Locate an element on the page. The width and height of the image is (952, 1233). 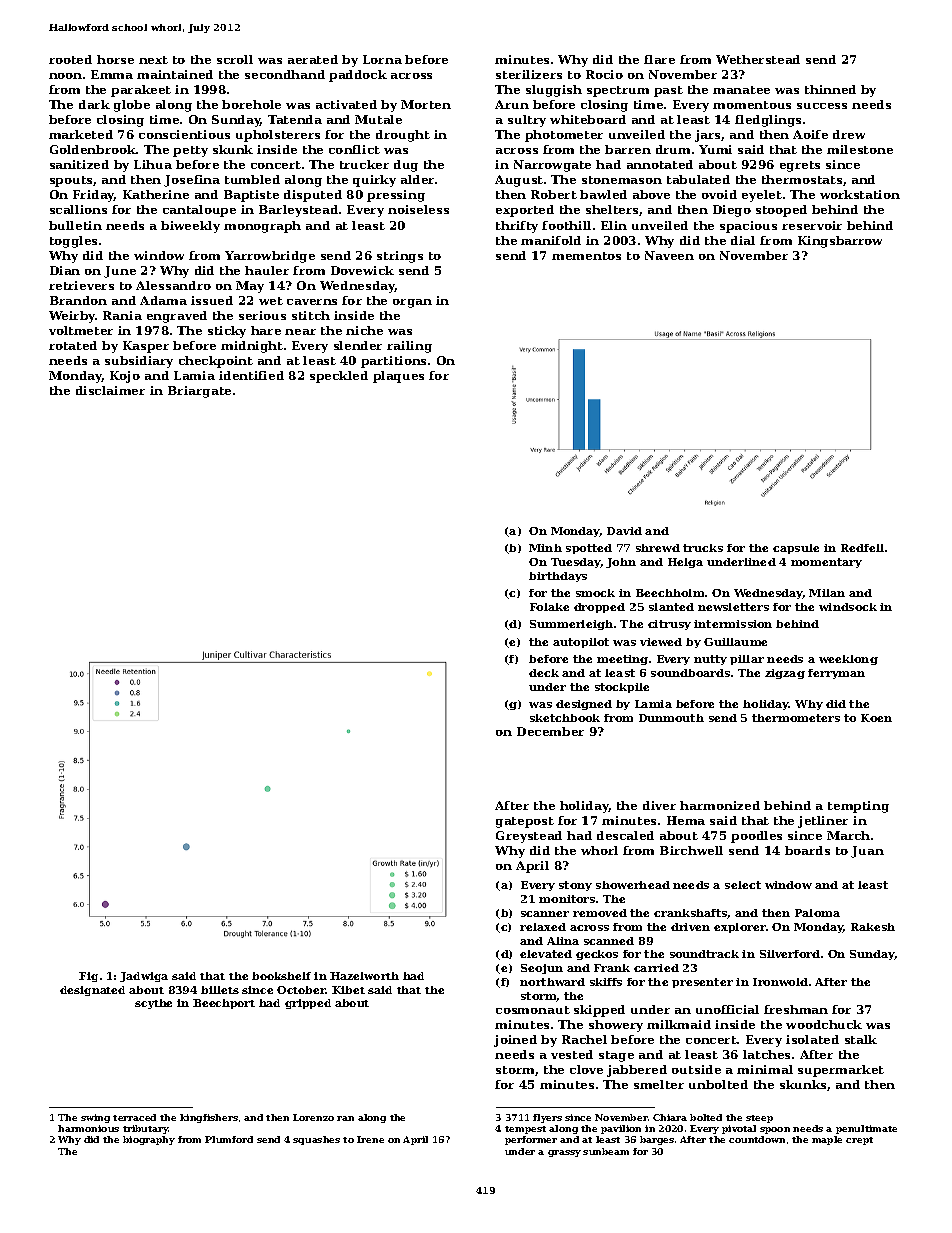
weeklong is located at coordinates (848, 660).
